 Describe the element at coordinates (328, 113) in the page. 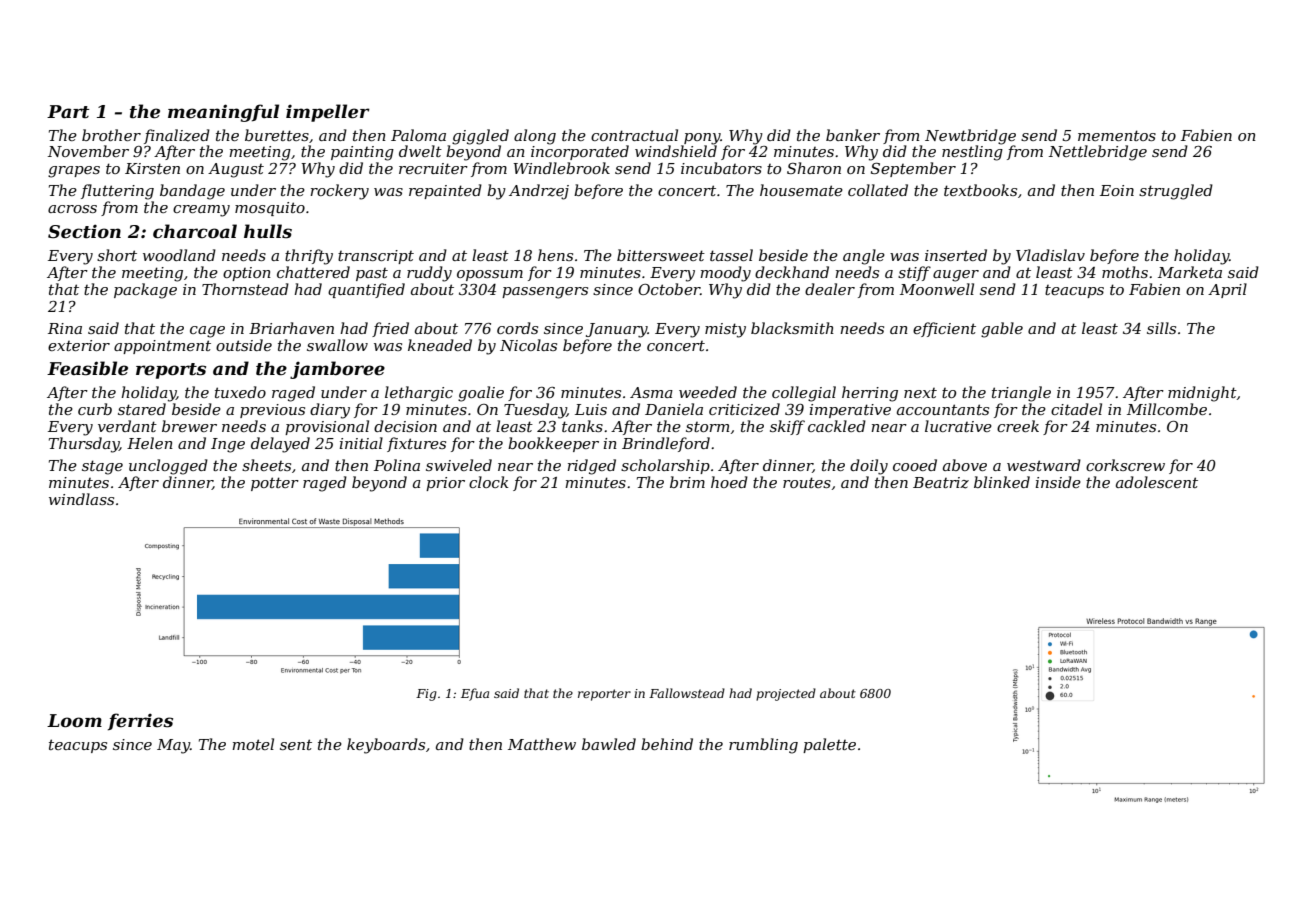

I see `impeller` at that location.
